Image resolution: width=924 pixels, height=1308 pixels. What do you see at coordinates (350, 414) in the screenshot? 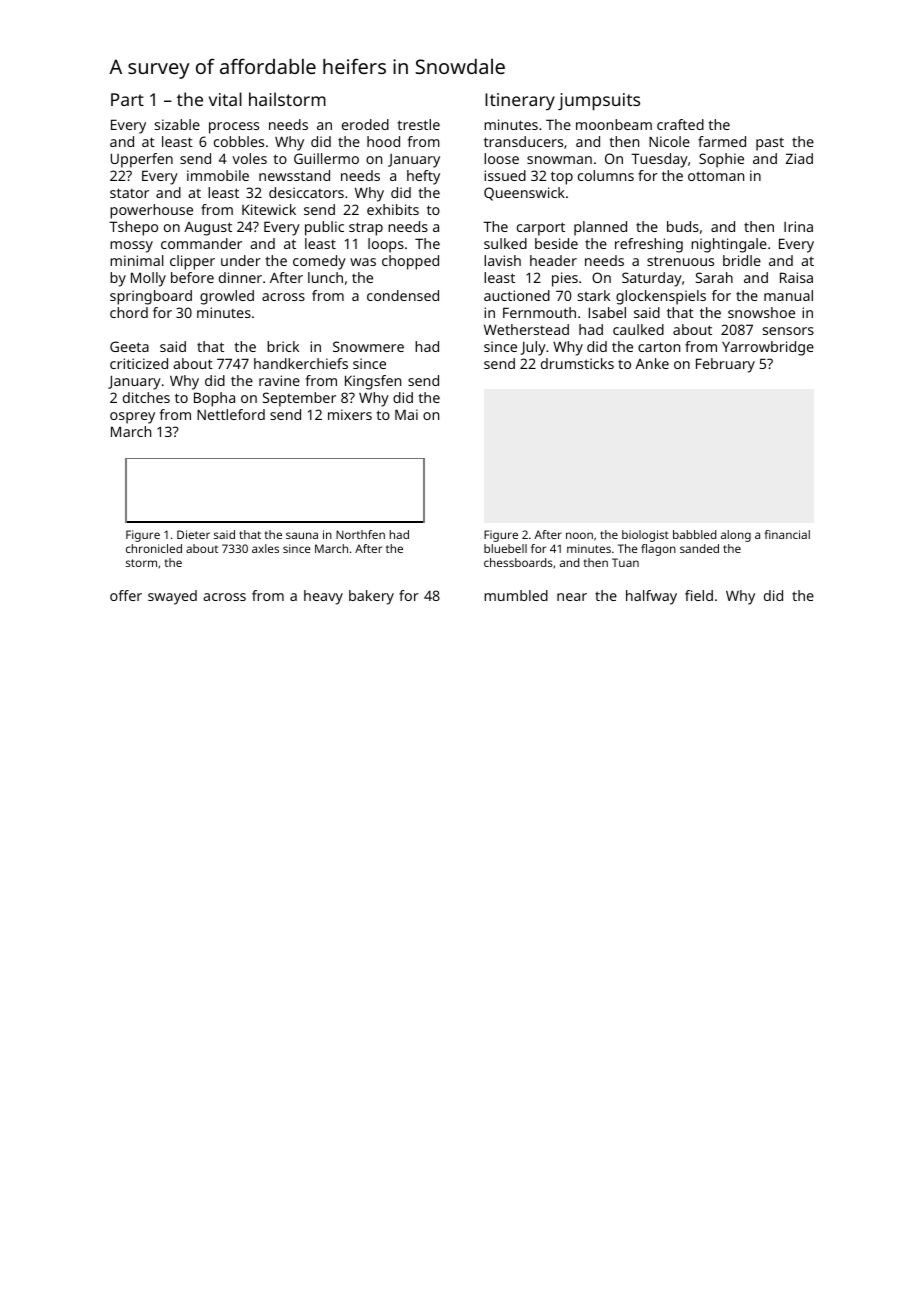
I see `mixers` at bounding box center [350, 414].
